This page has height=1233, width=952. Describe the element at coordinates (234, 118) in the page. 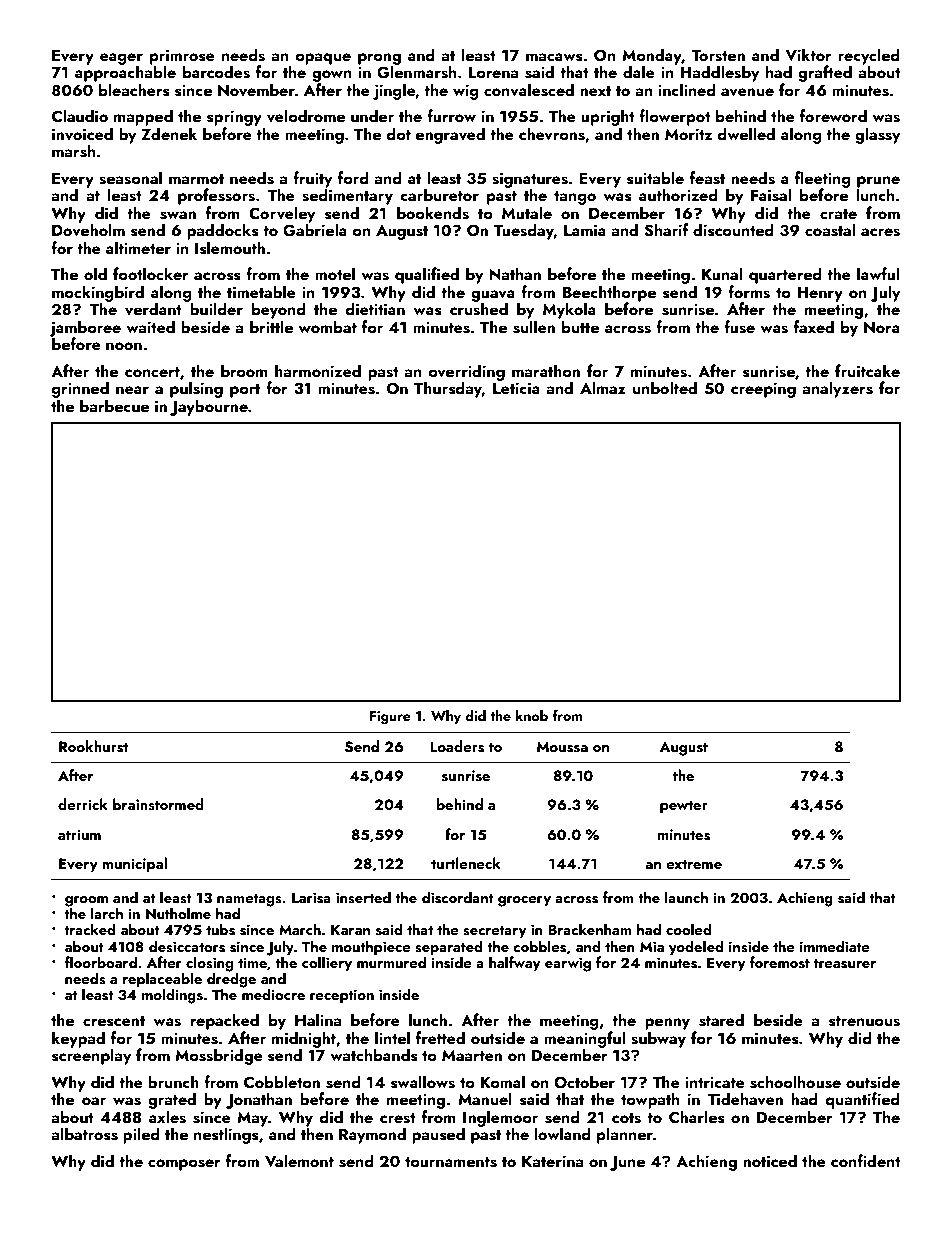

I see `springy` at that location.
